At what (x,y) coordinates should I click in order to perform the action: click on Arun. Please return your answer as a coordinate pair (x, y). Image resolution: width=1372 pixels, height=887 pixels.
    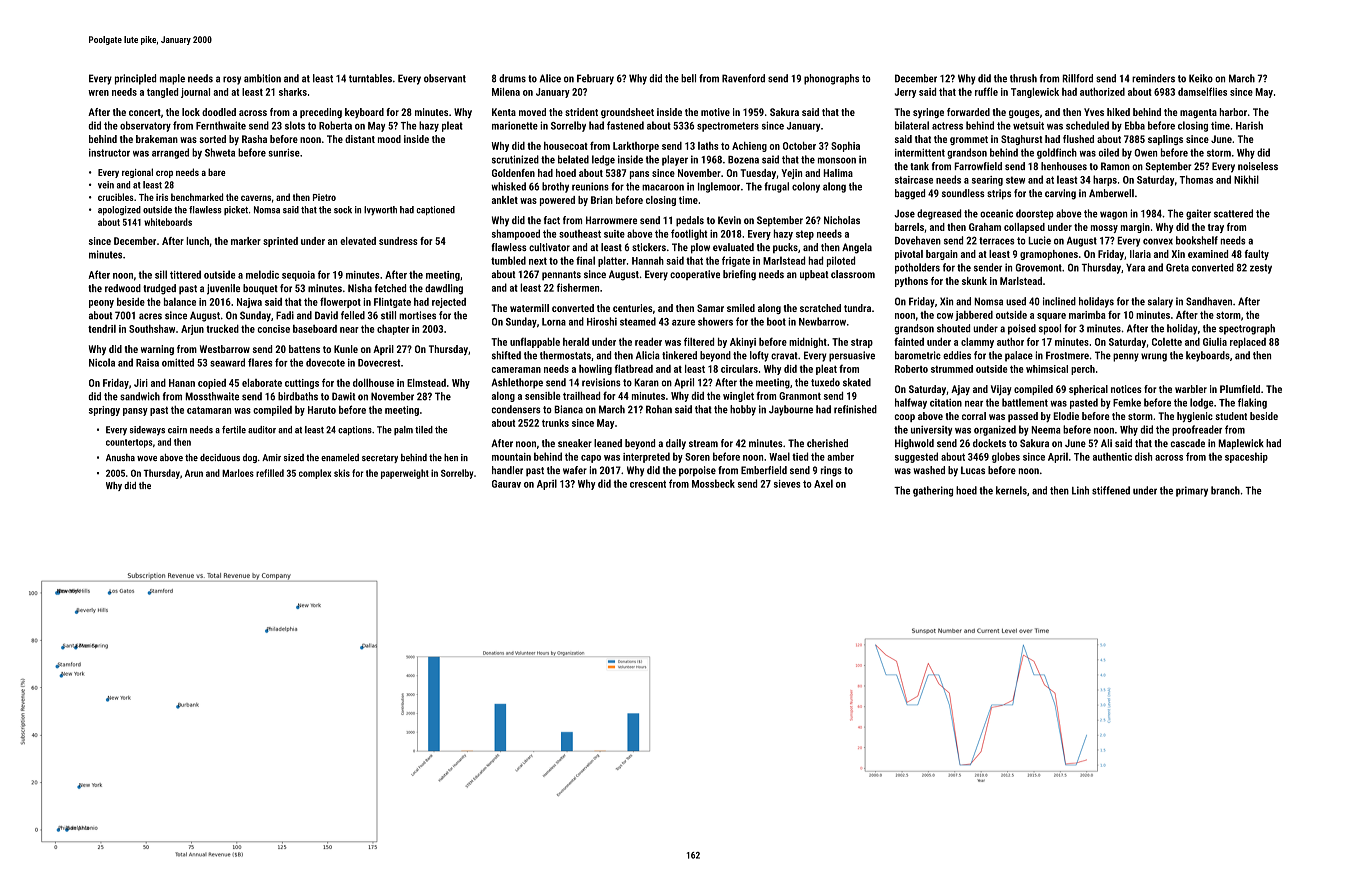
    Looking at the image, I should click on (194, 473).
